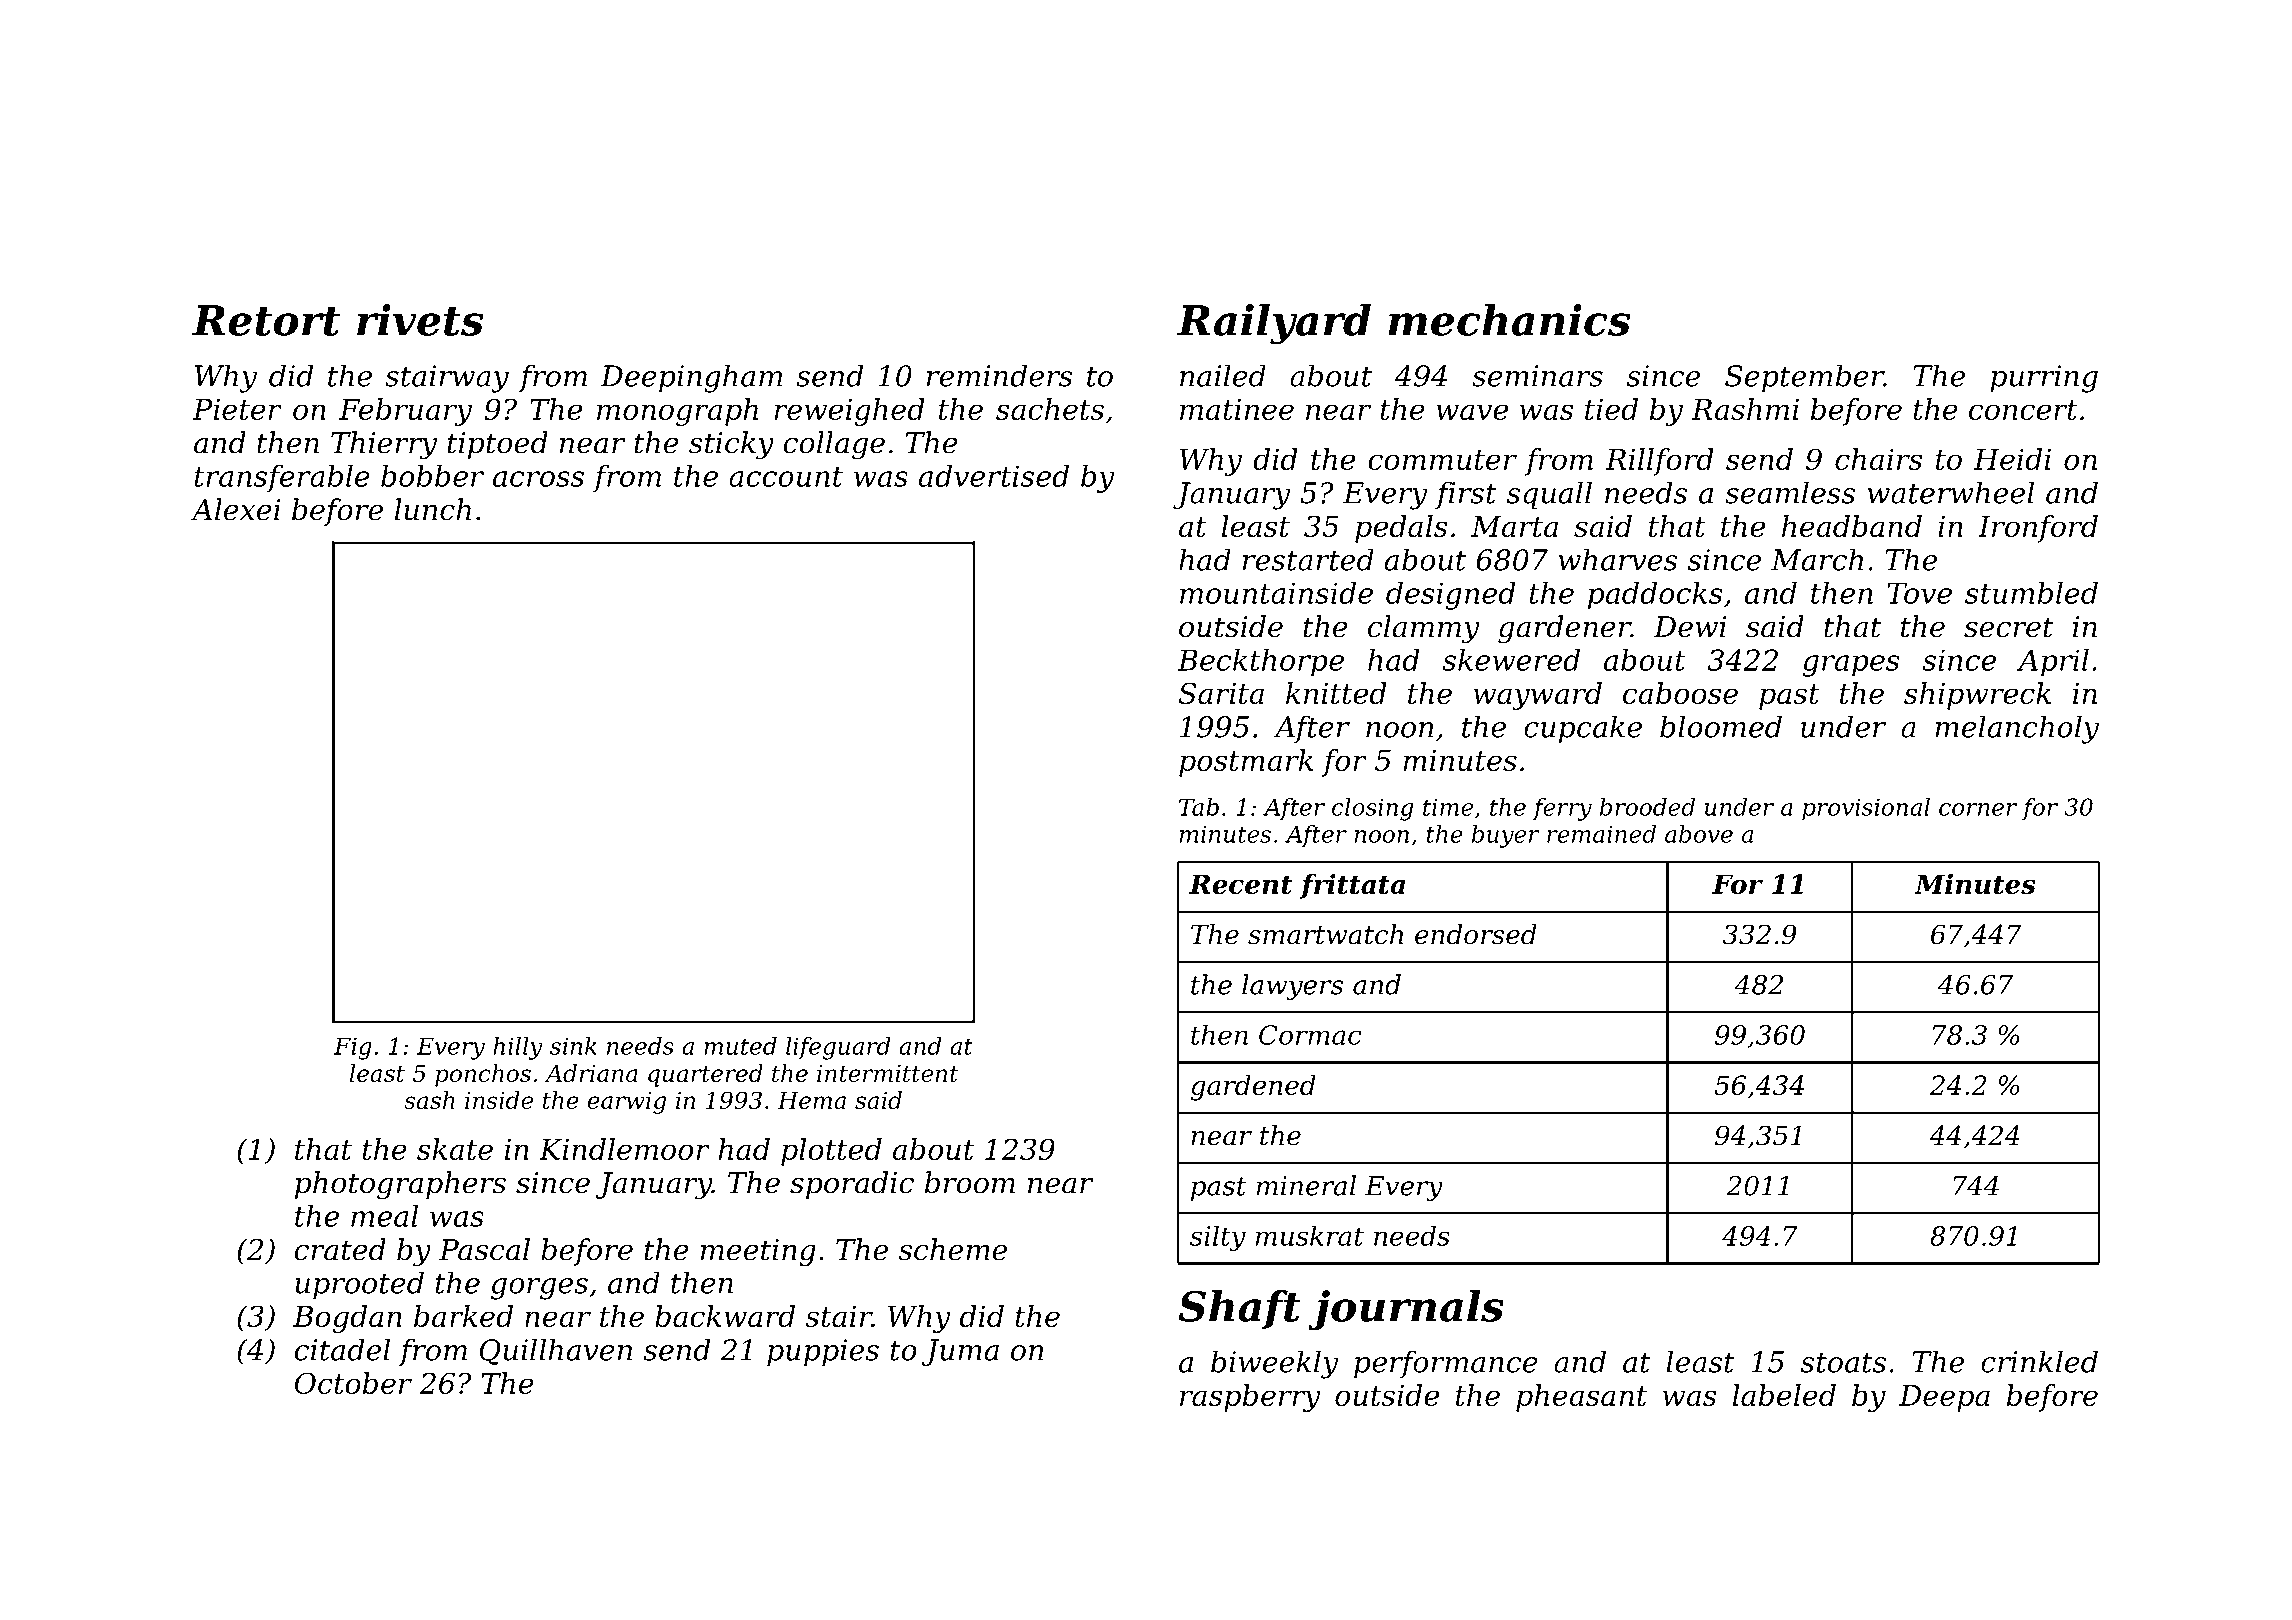 This screenshot has width=2292, height=1620. What do you see at coordinates (1223, 375) in the screenshot?
I see `nailed` at bounding box center [1223, 375].
